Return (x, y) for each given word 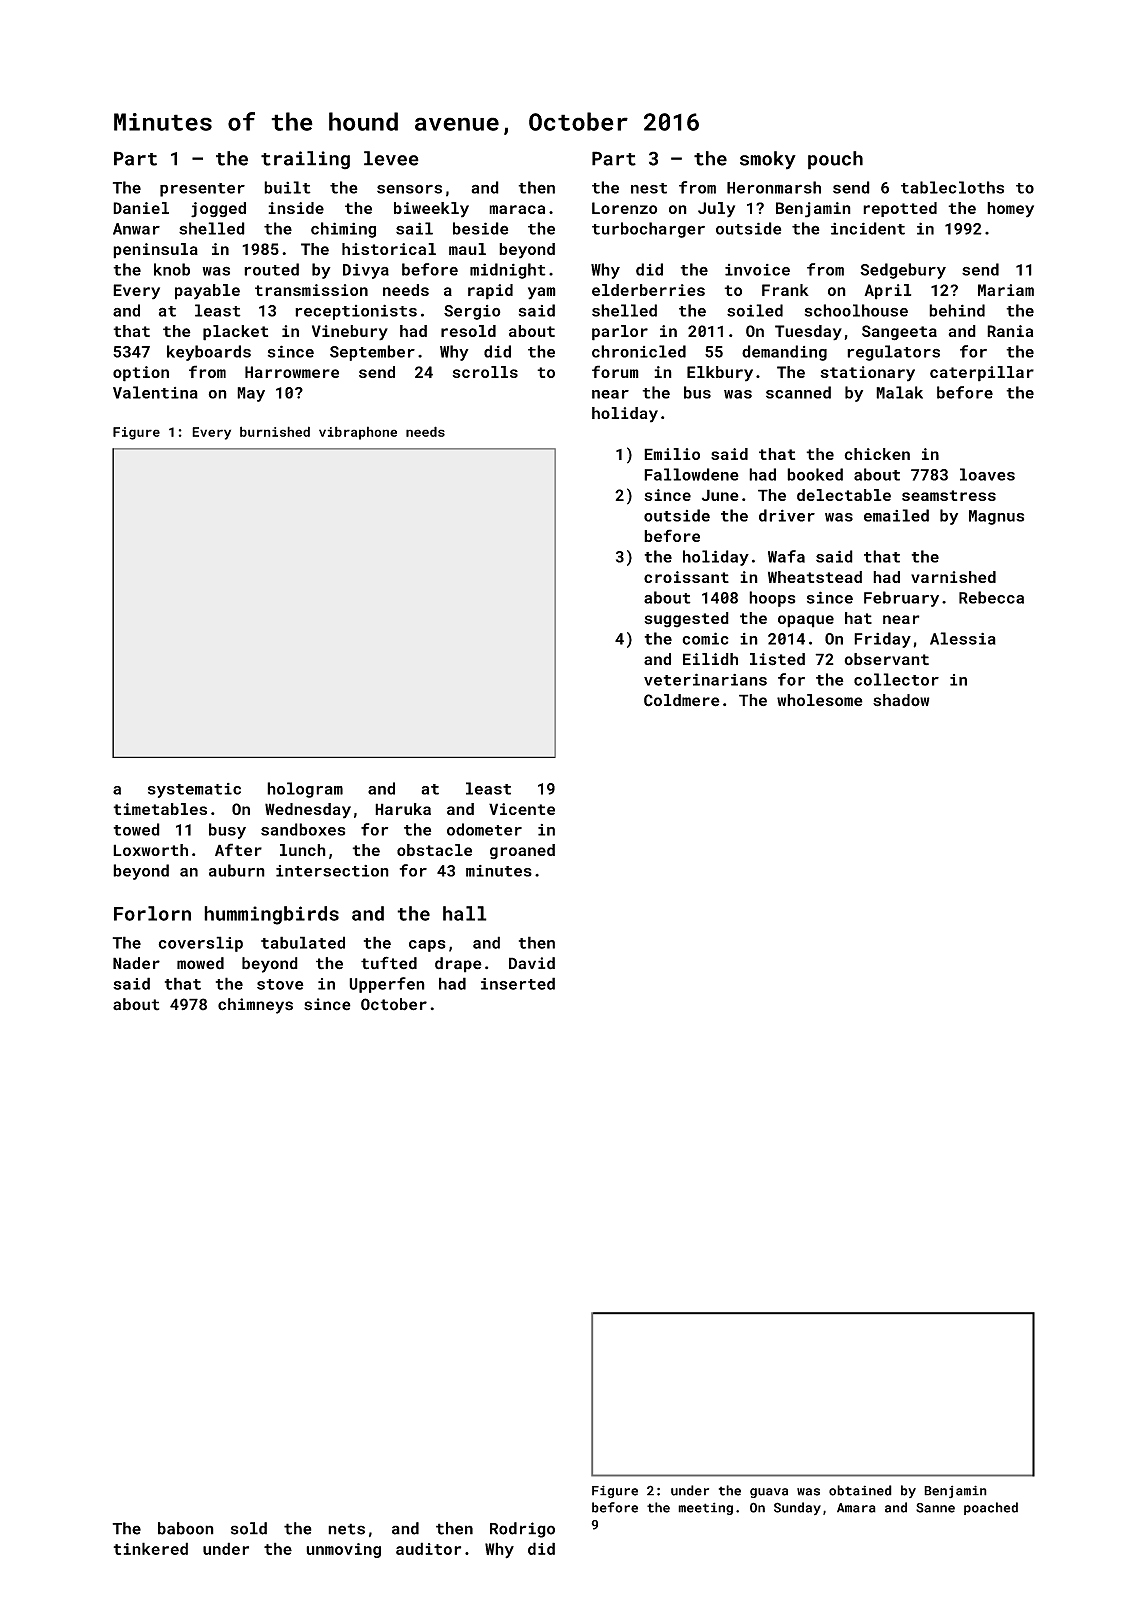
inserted (518, 983)
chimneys (255, 1006)
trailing (305, 160)
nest (649, 188)
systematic (194, 790)
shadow (901, 700)
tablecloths (952, 187)
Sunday (797, 1508)
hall (465, 913)
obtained (860, 1490)
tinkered (150, 1548)
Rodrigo (522, 1530)
